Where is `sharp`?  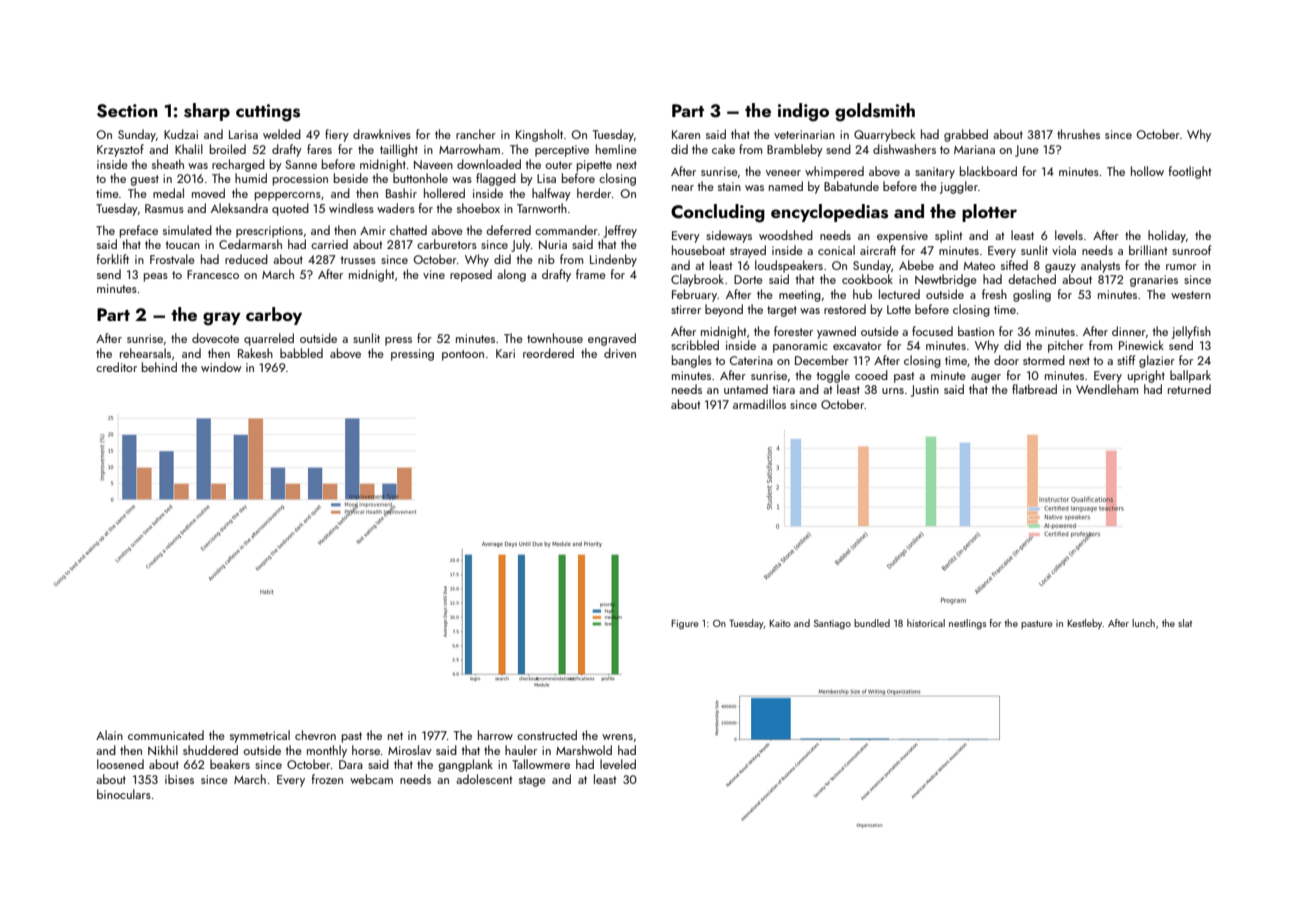 sharp is located at coordinates (207, 112).
